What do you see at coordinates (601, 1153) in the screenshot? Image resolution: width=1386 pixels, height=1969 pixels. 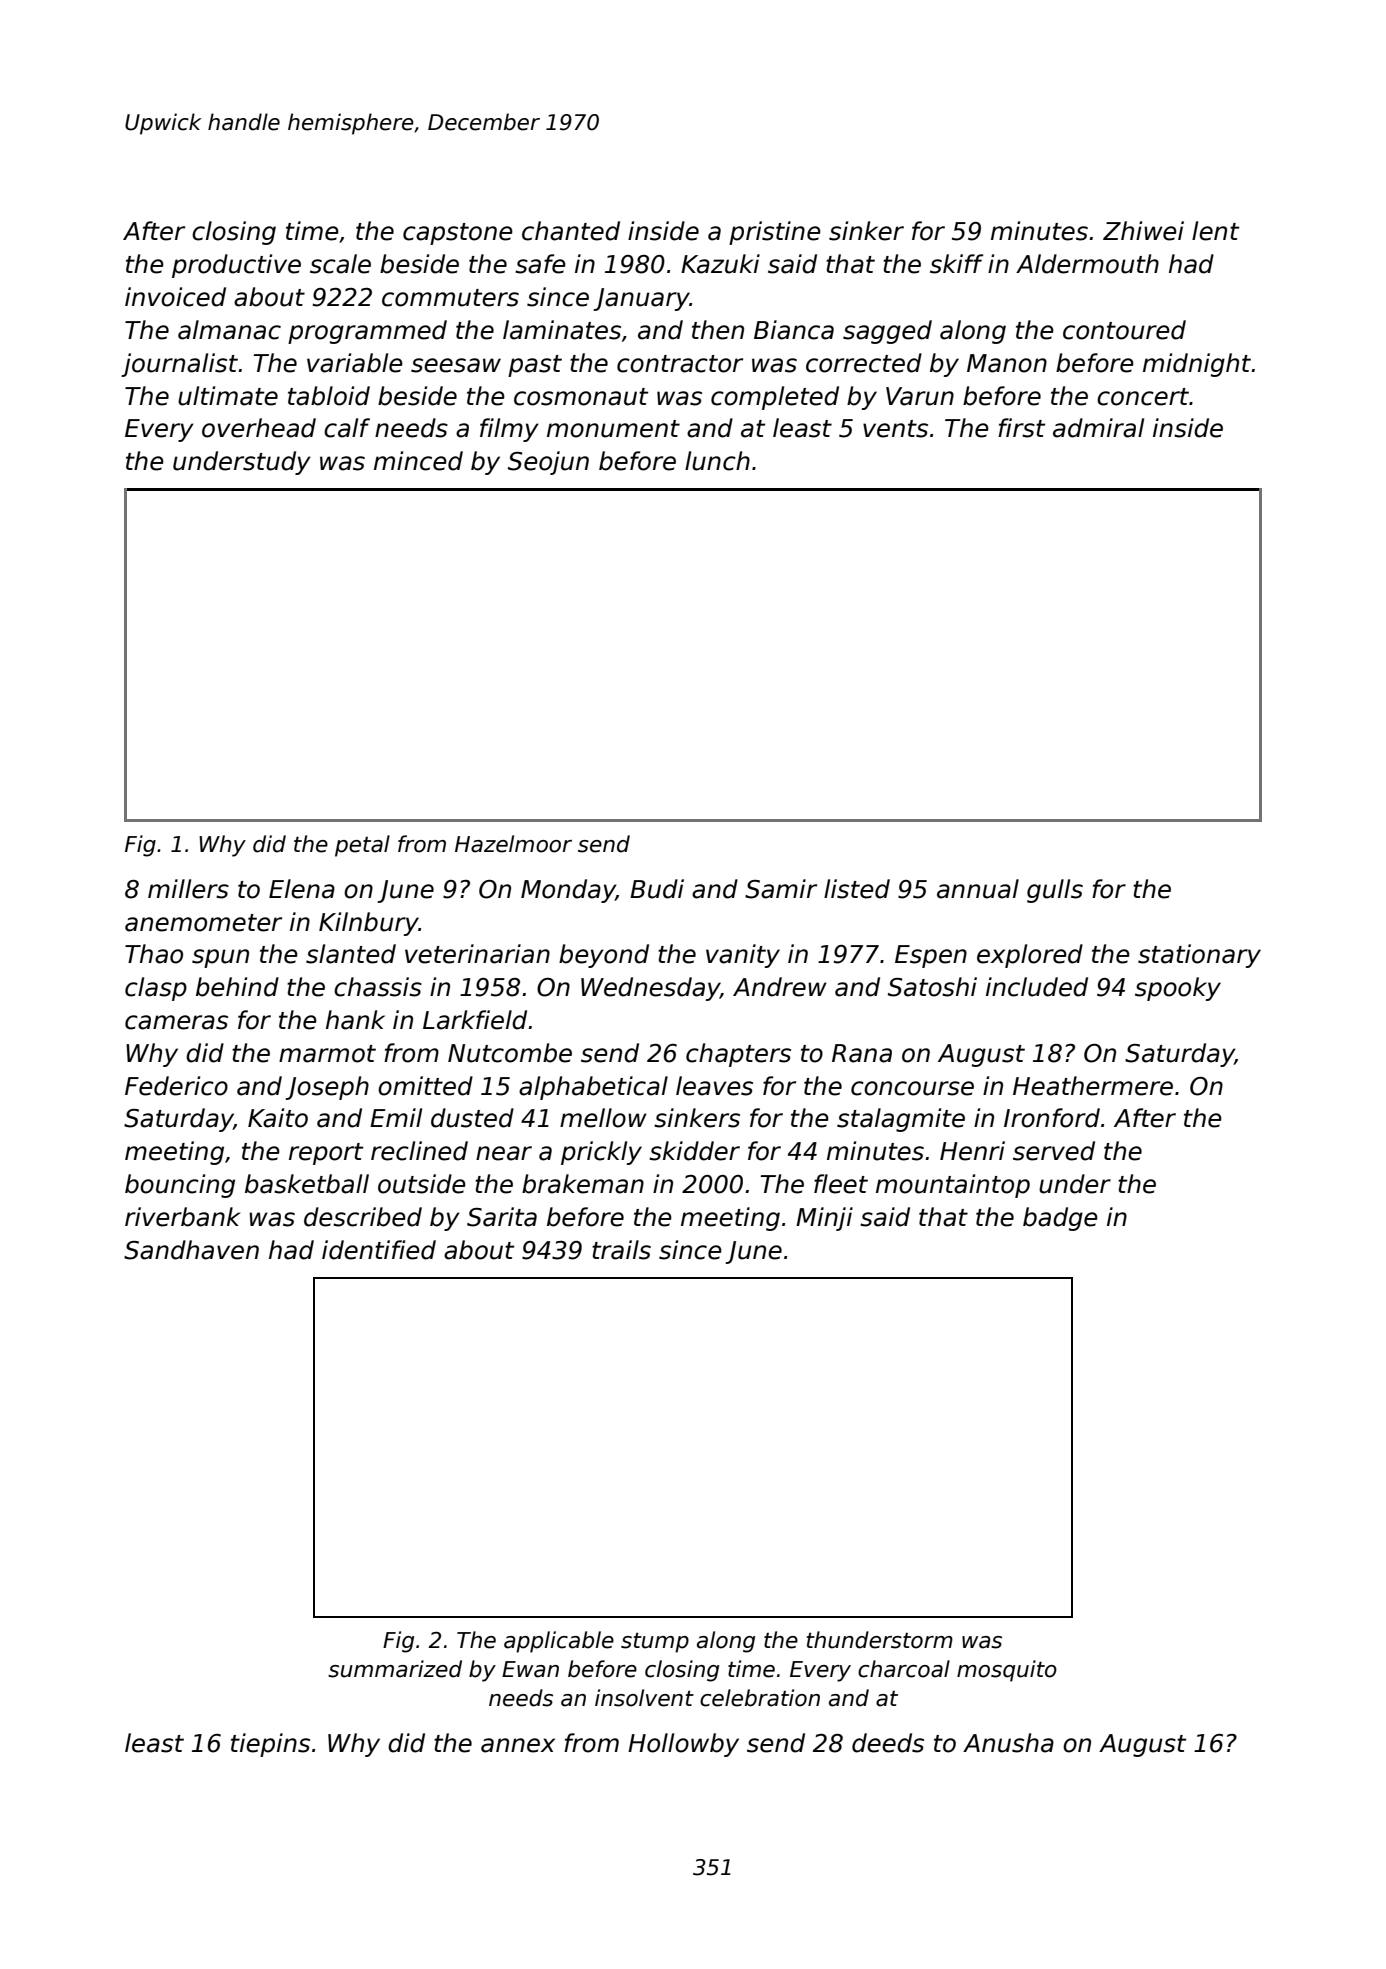 I see `prickly` at bounding box center [601, 1153].
